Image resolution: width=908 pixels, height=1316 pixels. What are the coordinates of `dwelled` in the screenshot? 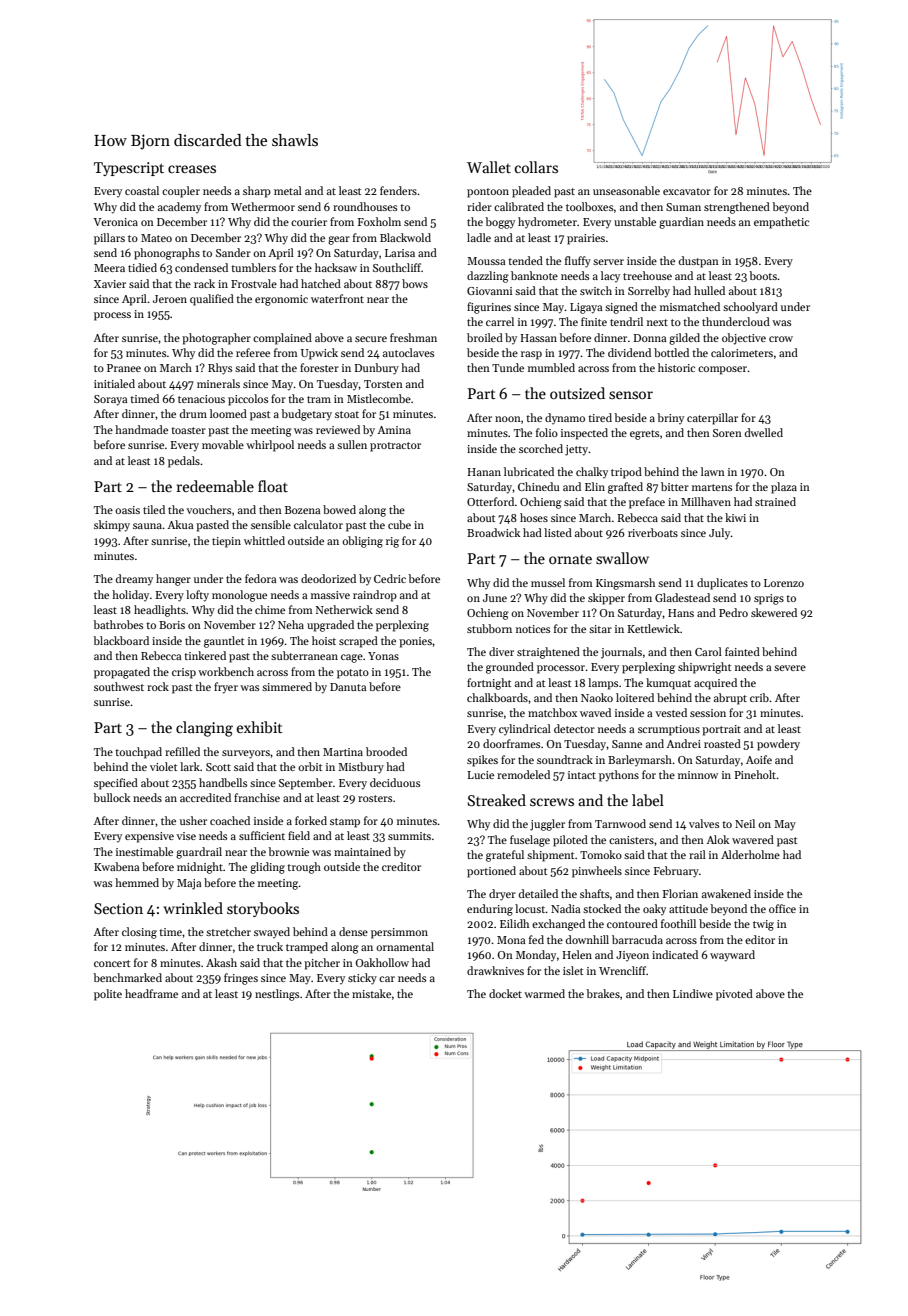 It's located at (764, 432).
